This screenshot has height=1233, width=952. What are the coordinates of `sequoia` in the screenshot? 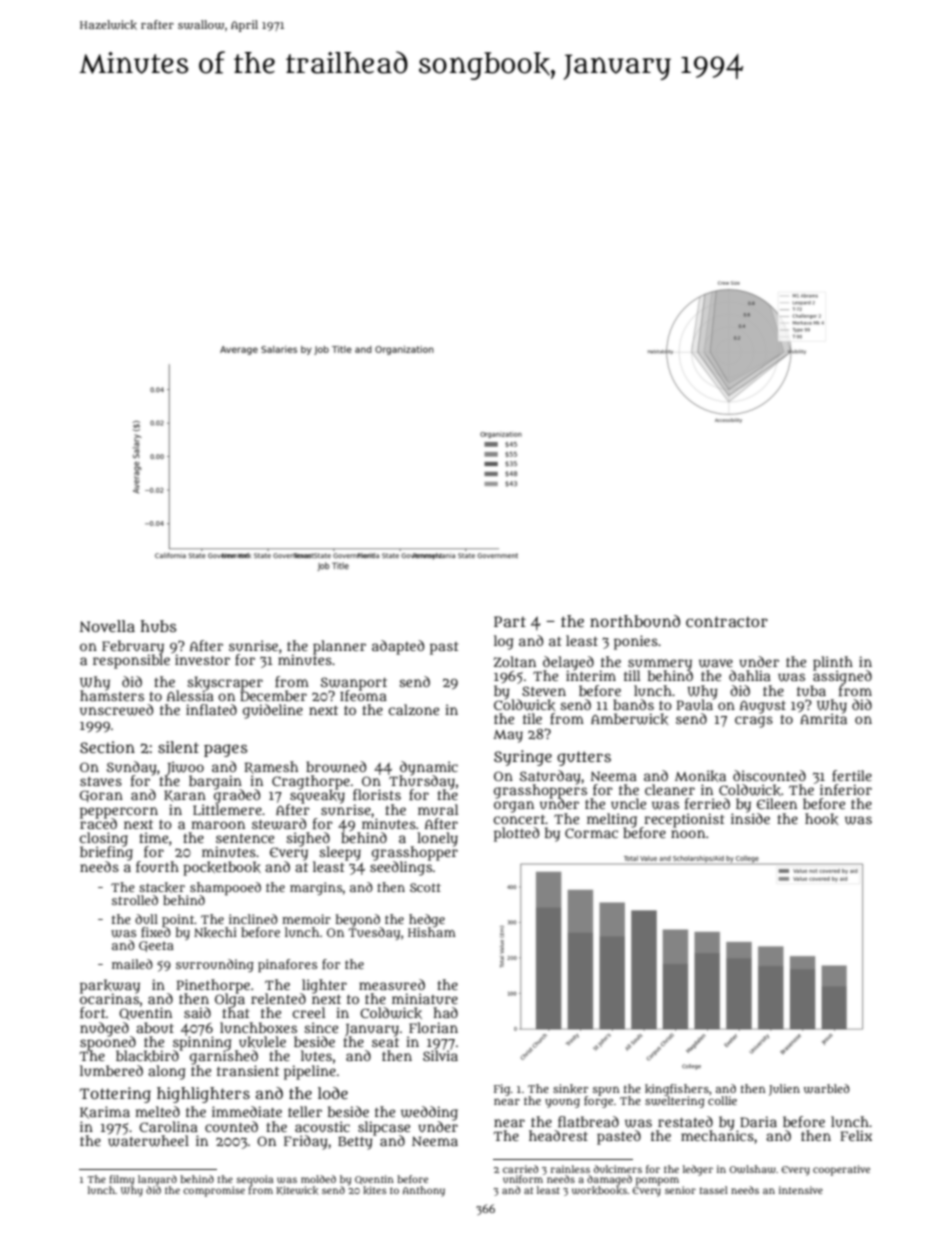 It's located at (255, 1180).
